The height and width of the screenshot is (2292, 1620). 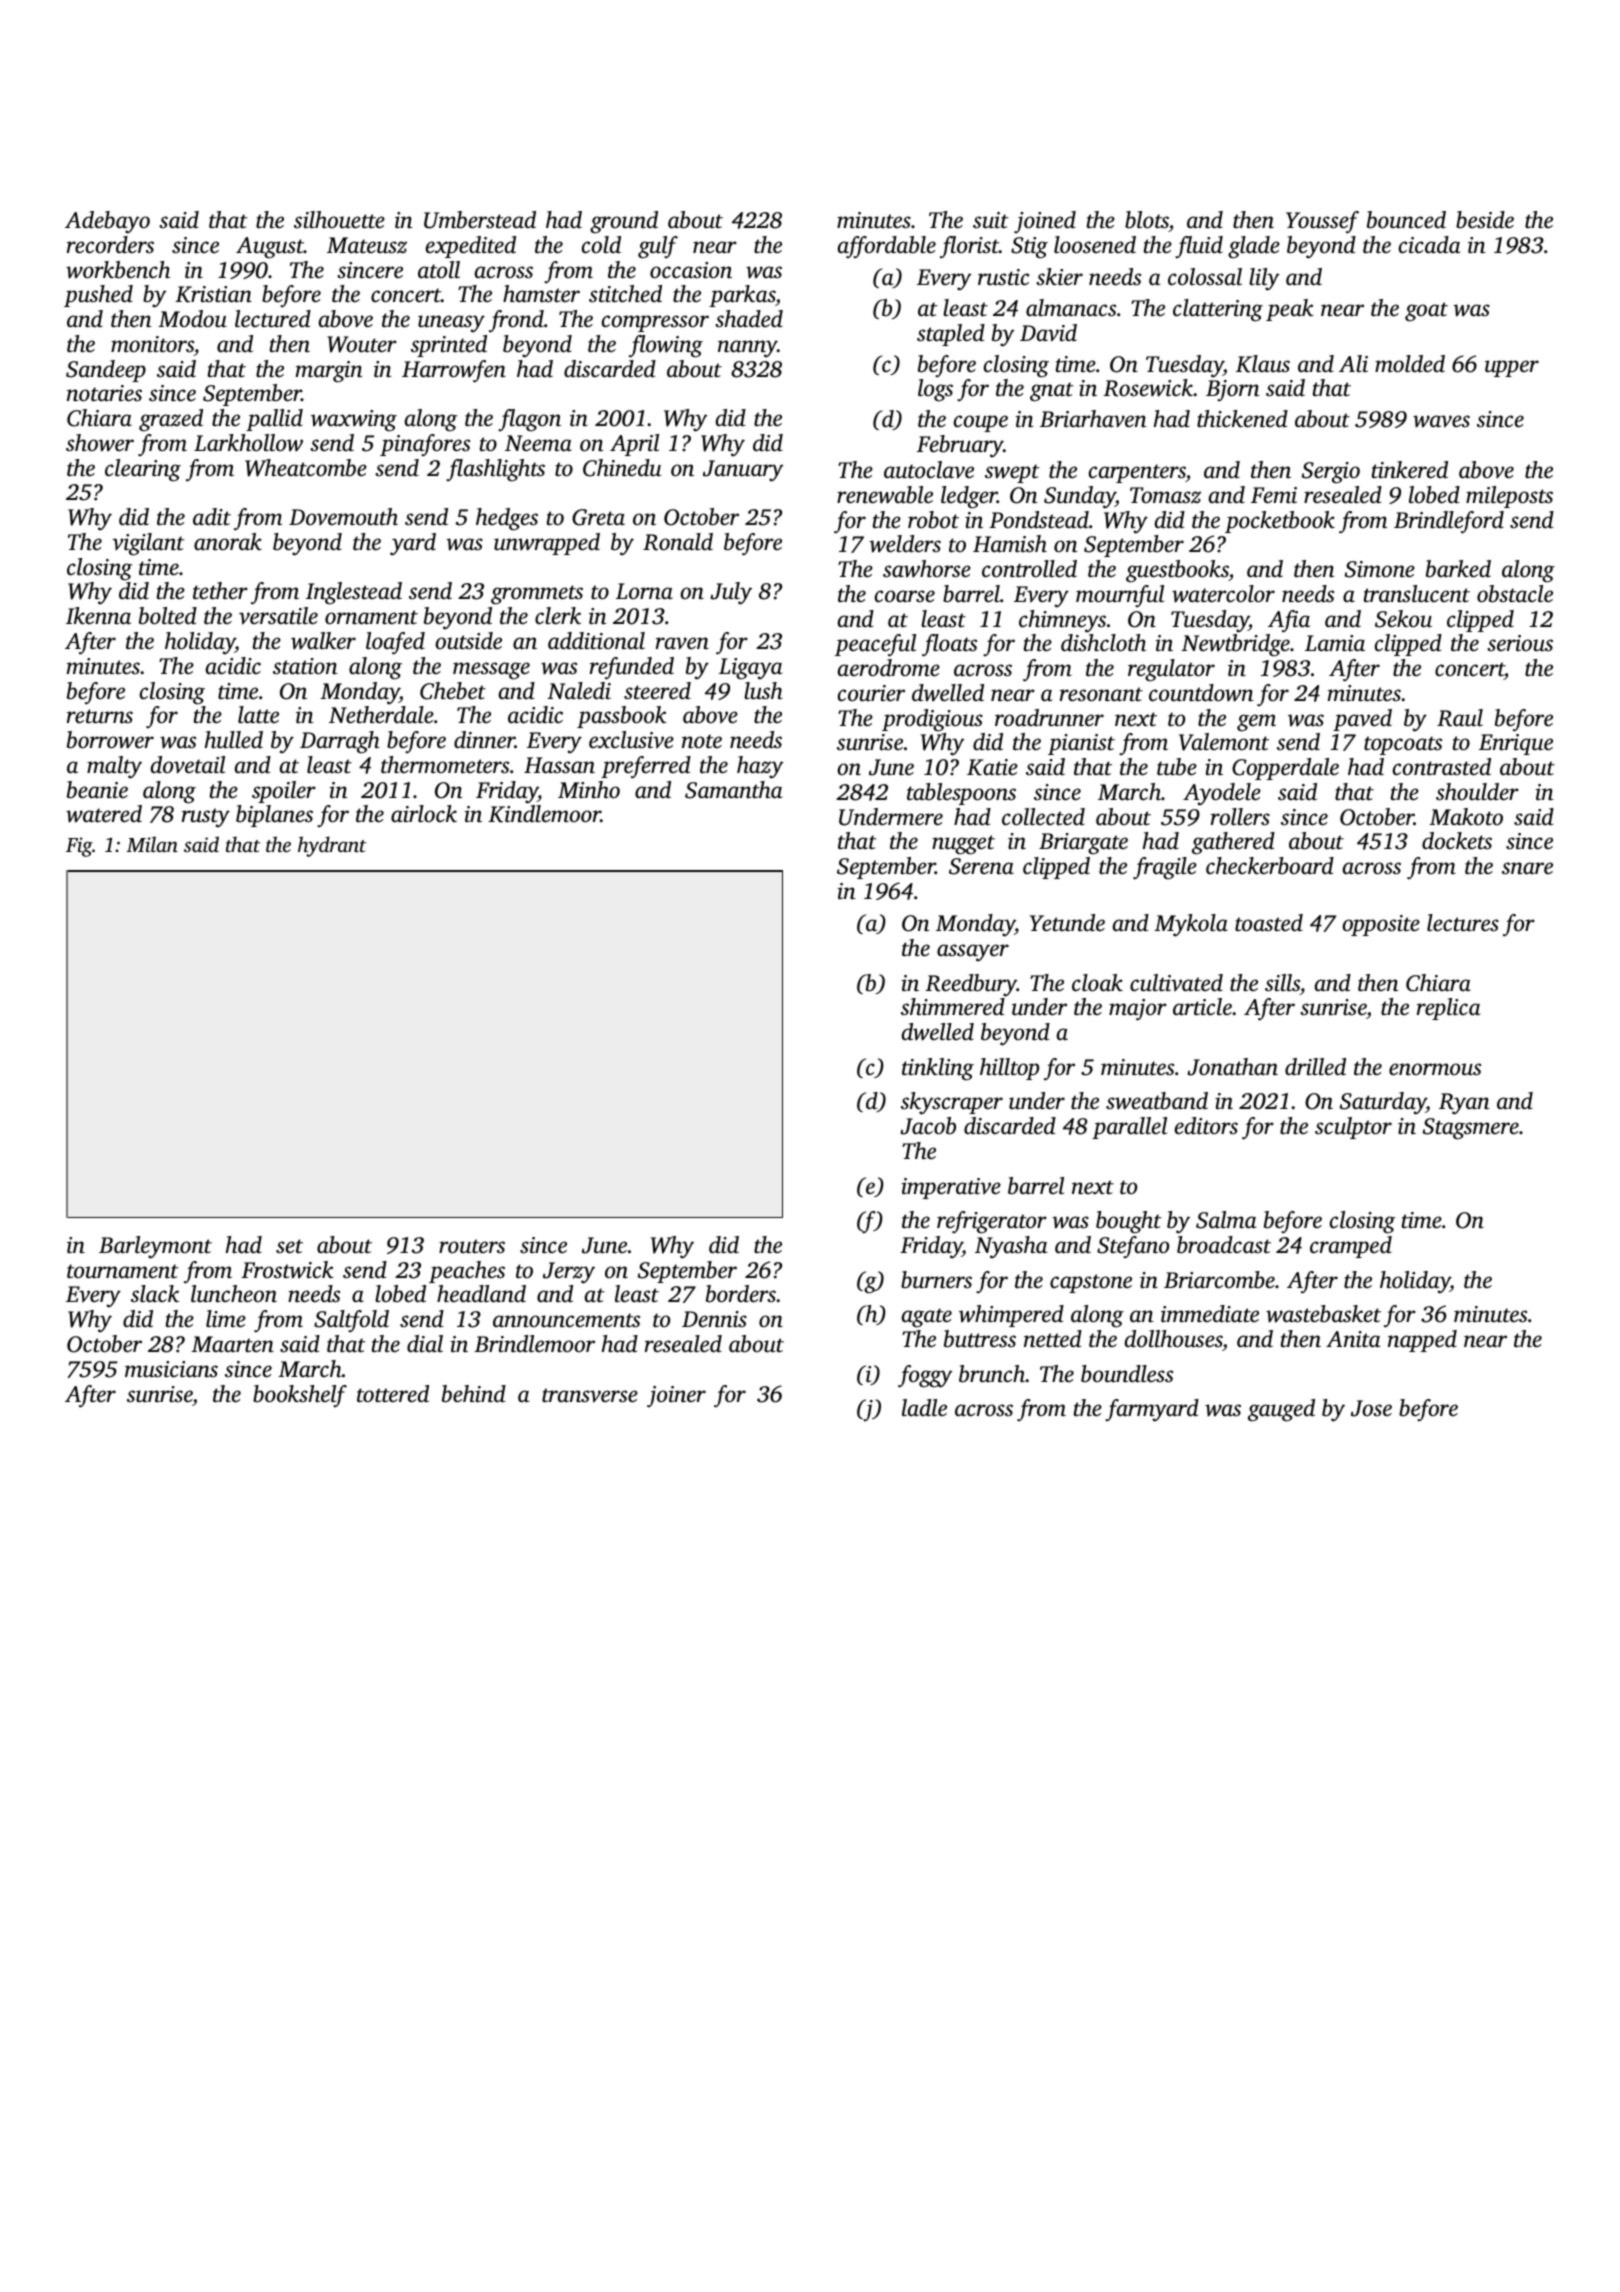 What do you see at coordinates (114, 767) in the screenshot?
I see `malty` at bounding box center [114, 767].
